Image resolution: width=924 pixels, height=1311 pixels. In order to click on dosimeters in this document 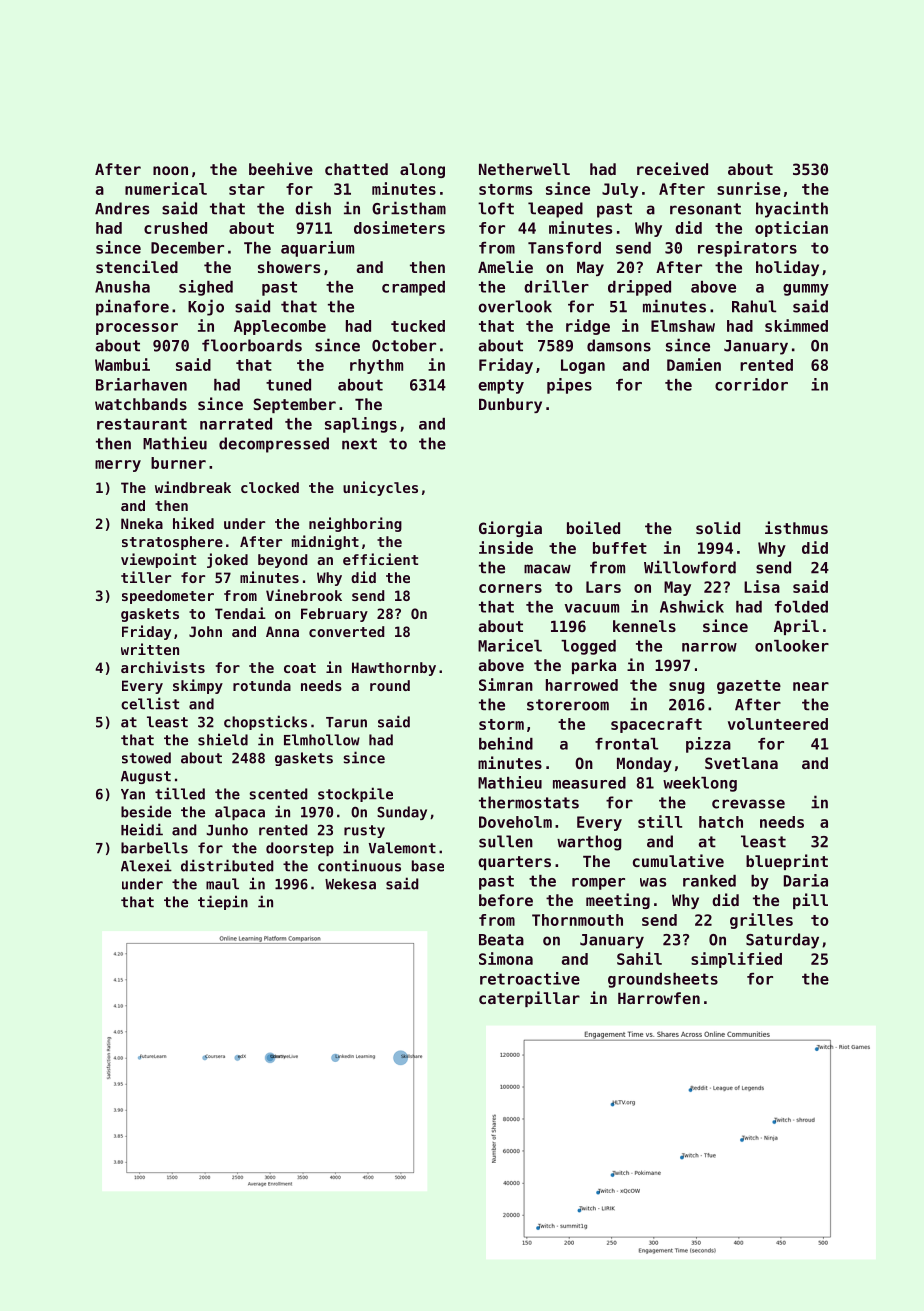, I will do `click(399, 227)`.
